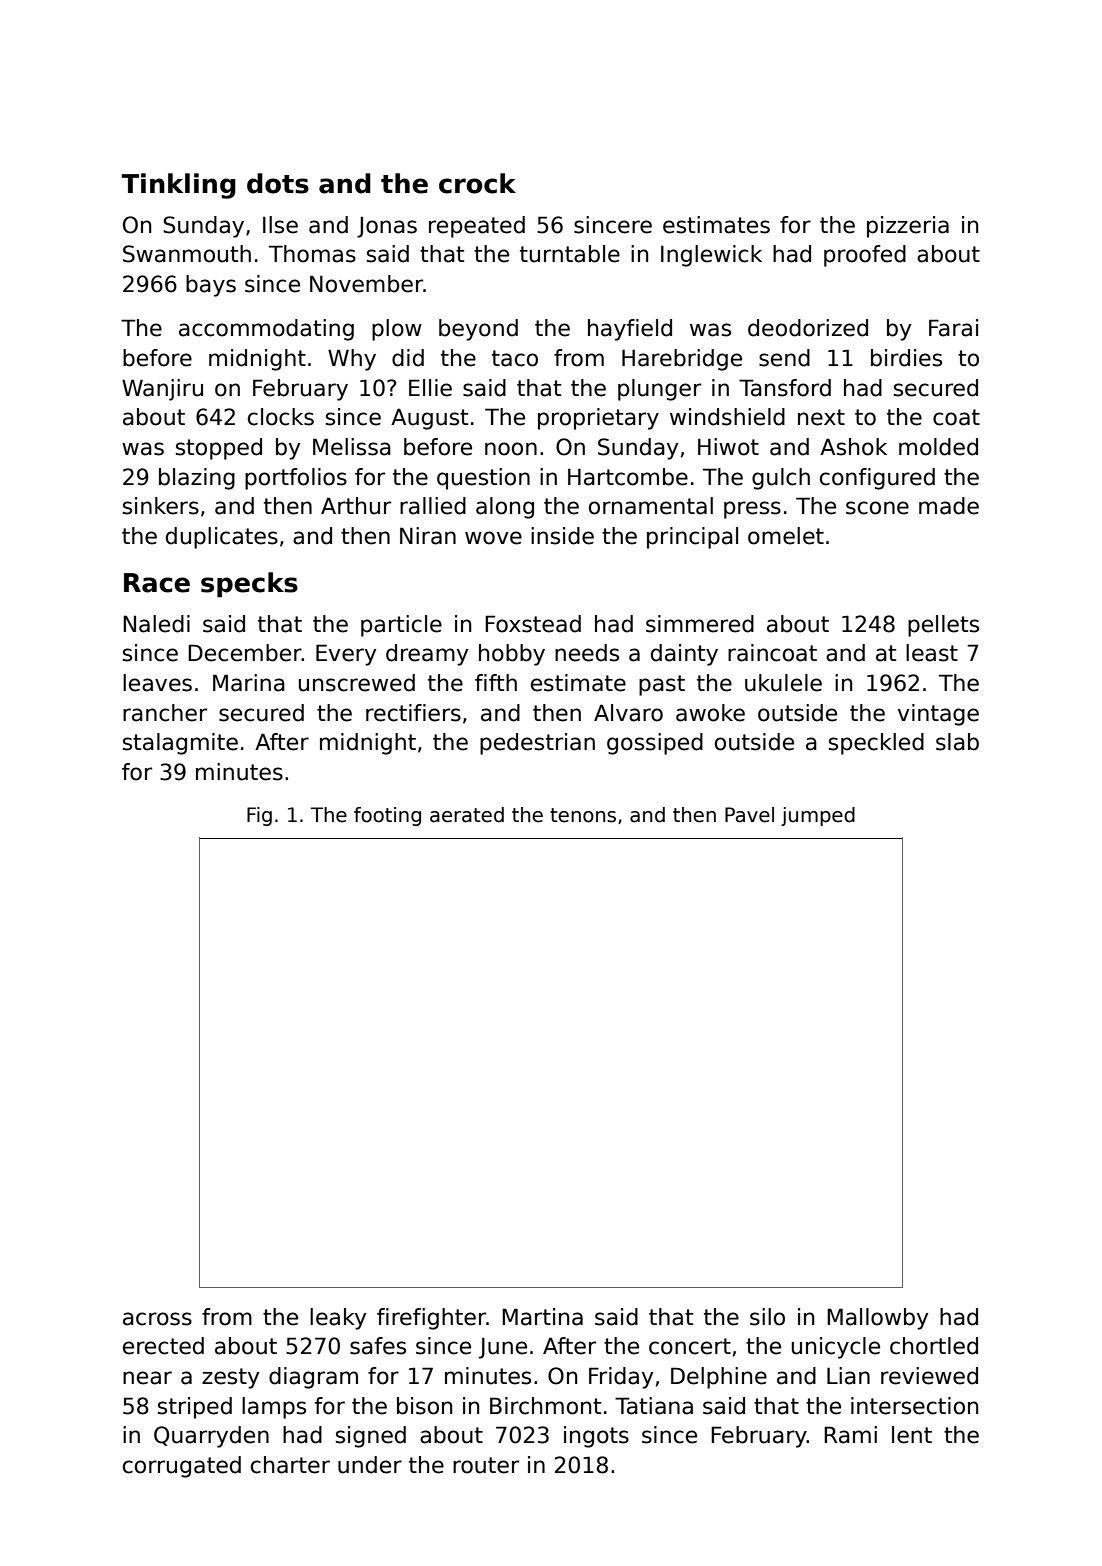 The height and width of the document is (1566, 1102). Describe the element at coordinates (162, 390) in the document. I see `Wanjiru` at that location.
